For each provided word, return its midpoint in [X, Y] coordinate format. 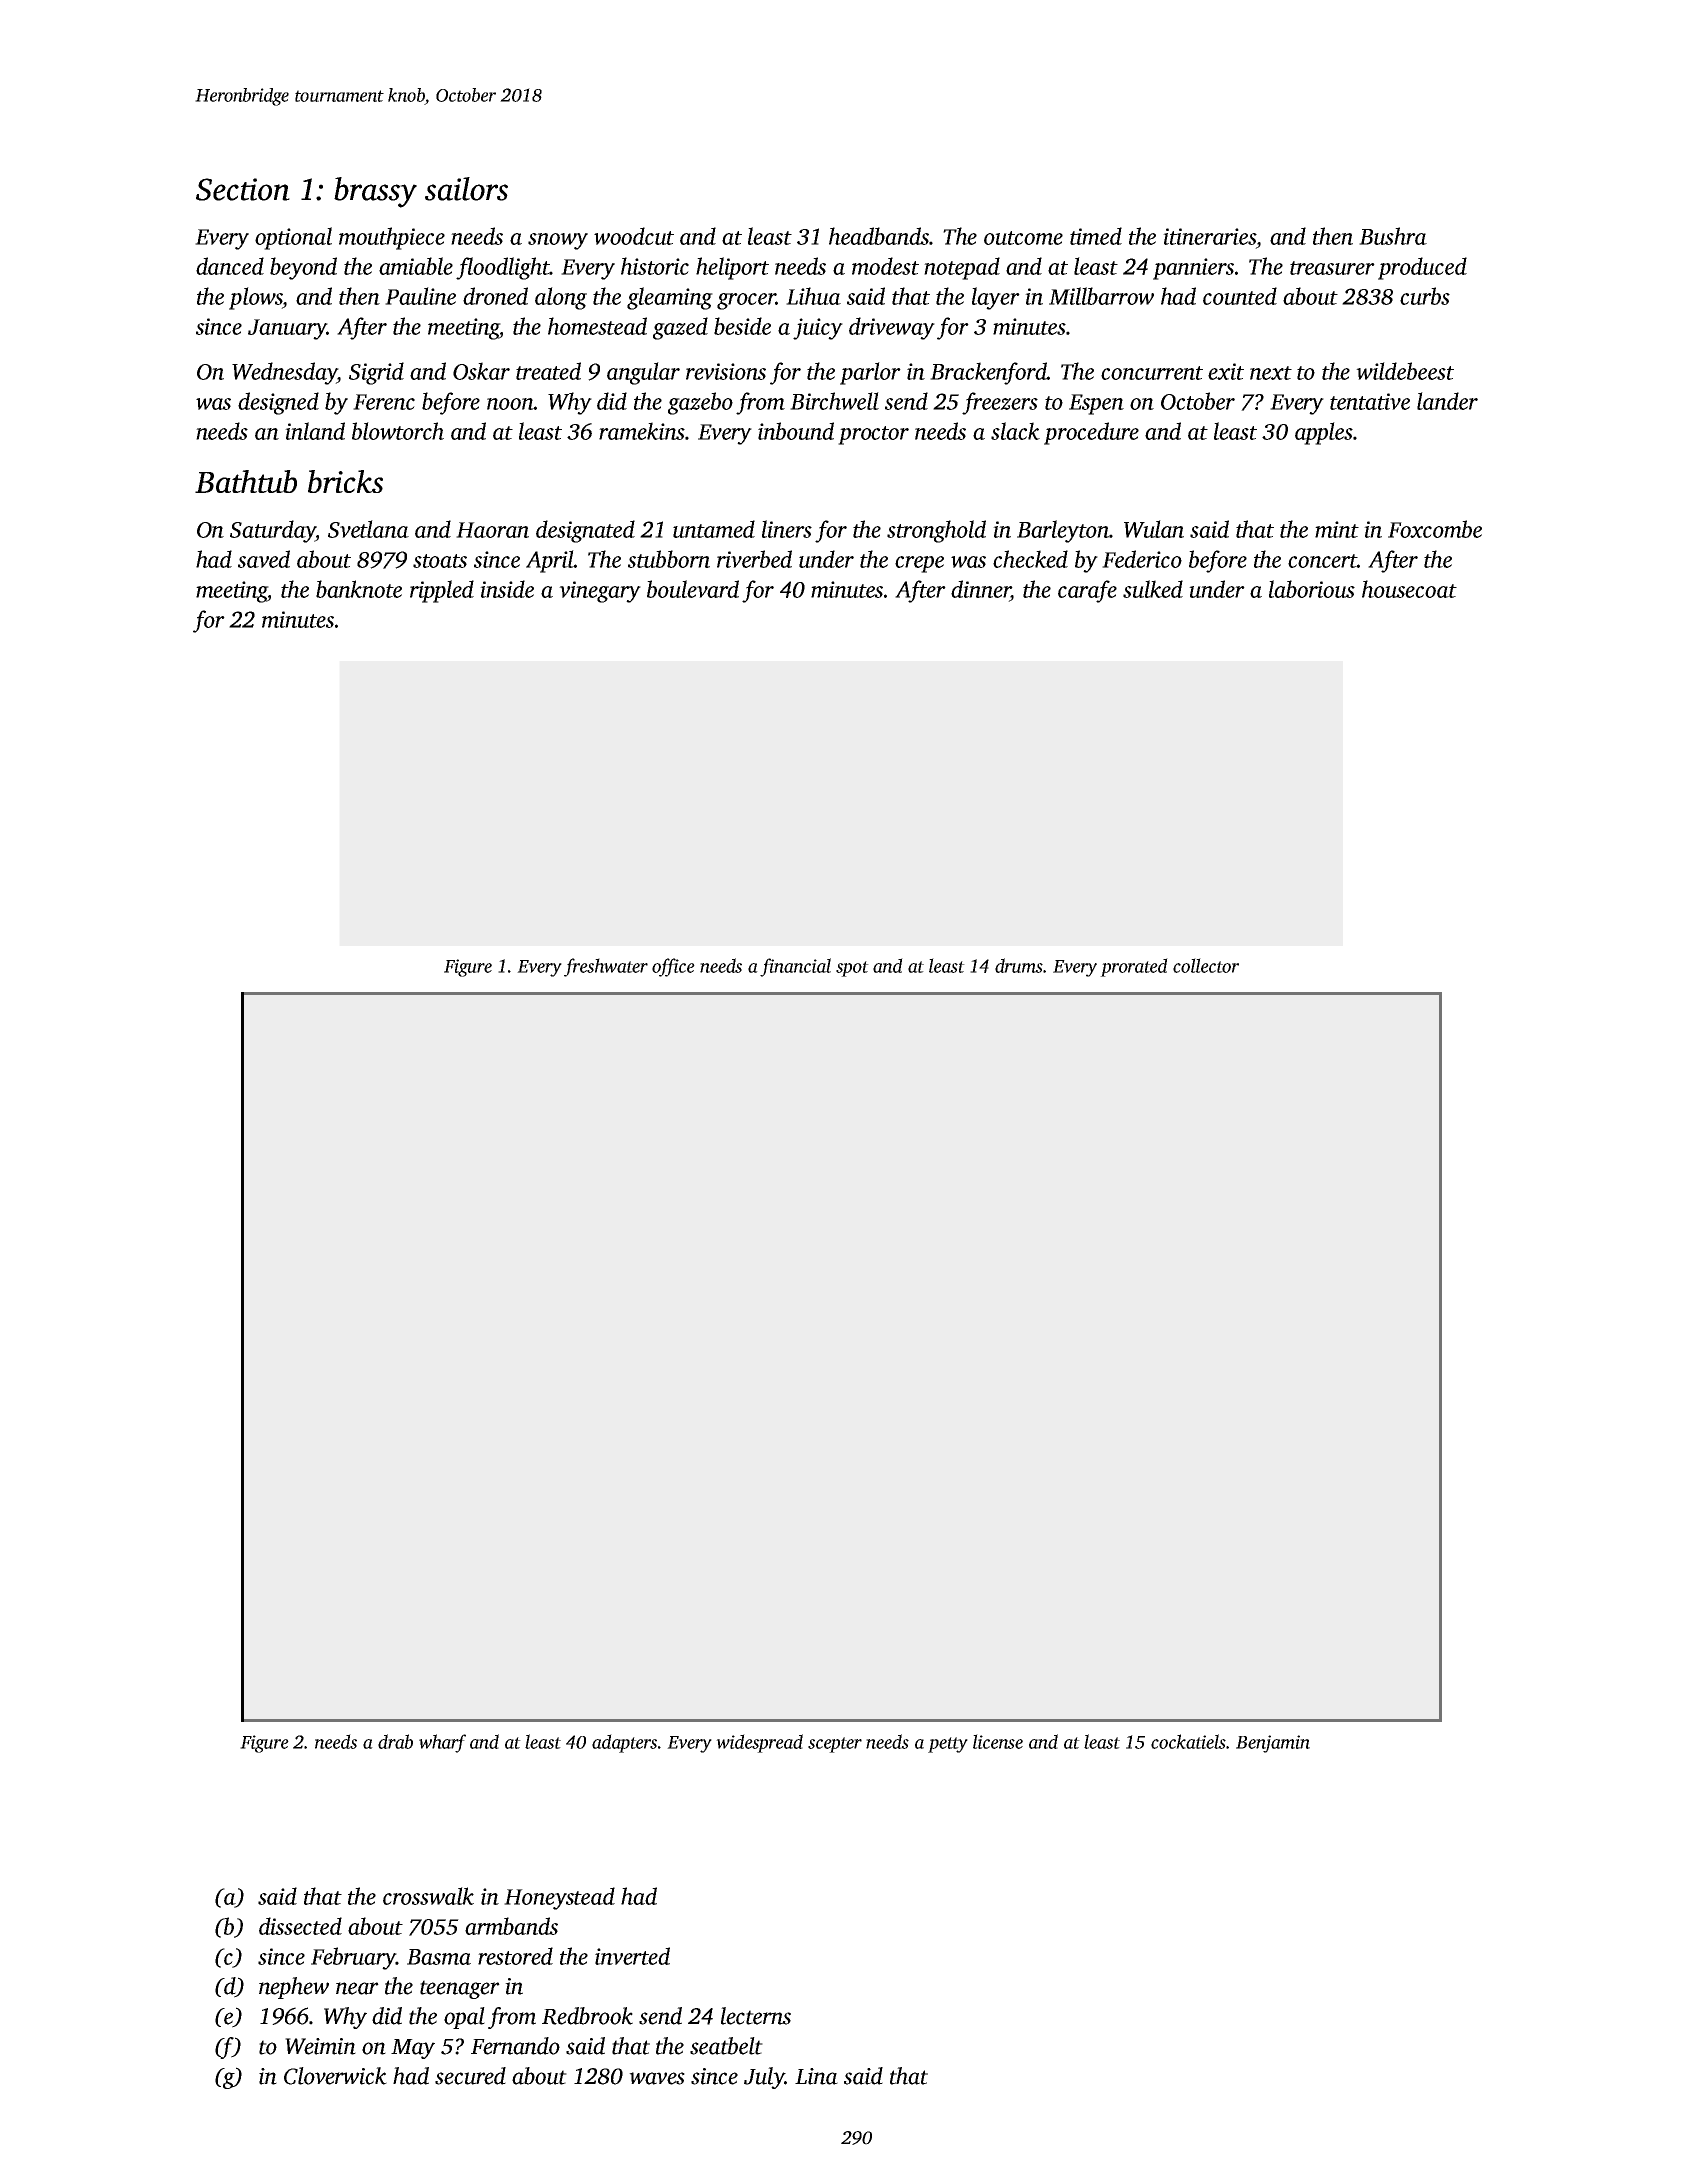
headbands [879, 236]
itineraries [1210, 236]
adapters [624, 1743]
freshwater [606, 967]
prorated [1134, 967]
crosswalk [428, 1896]
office [673, 967]
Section [243, 189]
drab [395, 1741]
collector [1206, 965]
